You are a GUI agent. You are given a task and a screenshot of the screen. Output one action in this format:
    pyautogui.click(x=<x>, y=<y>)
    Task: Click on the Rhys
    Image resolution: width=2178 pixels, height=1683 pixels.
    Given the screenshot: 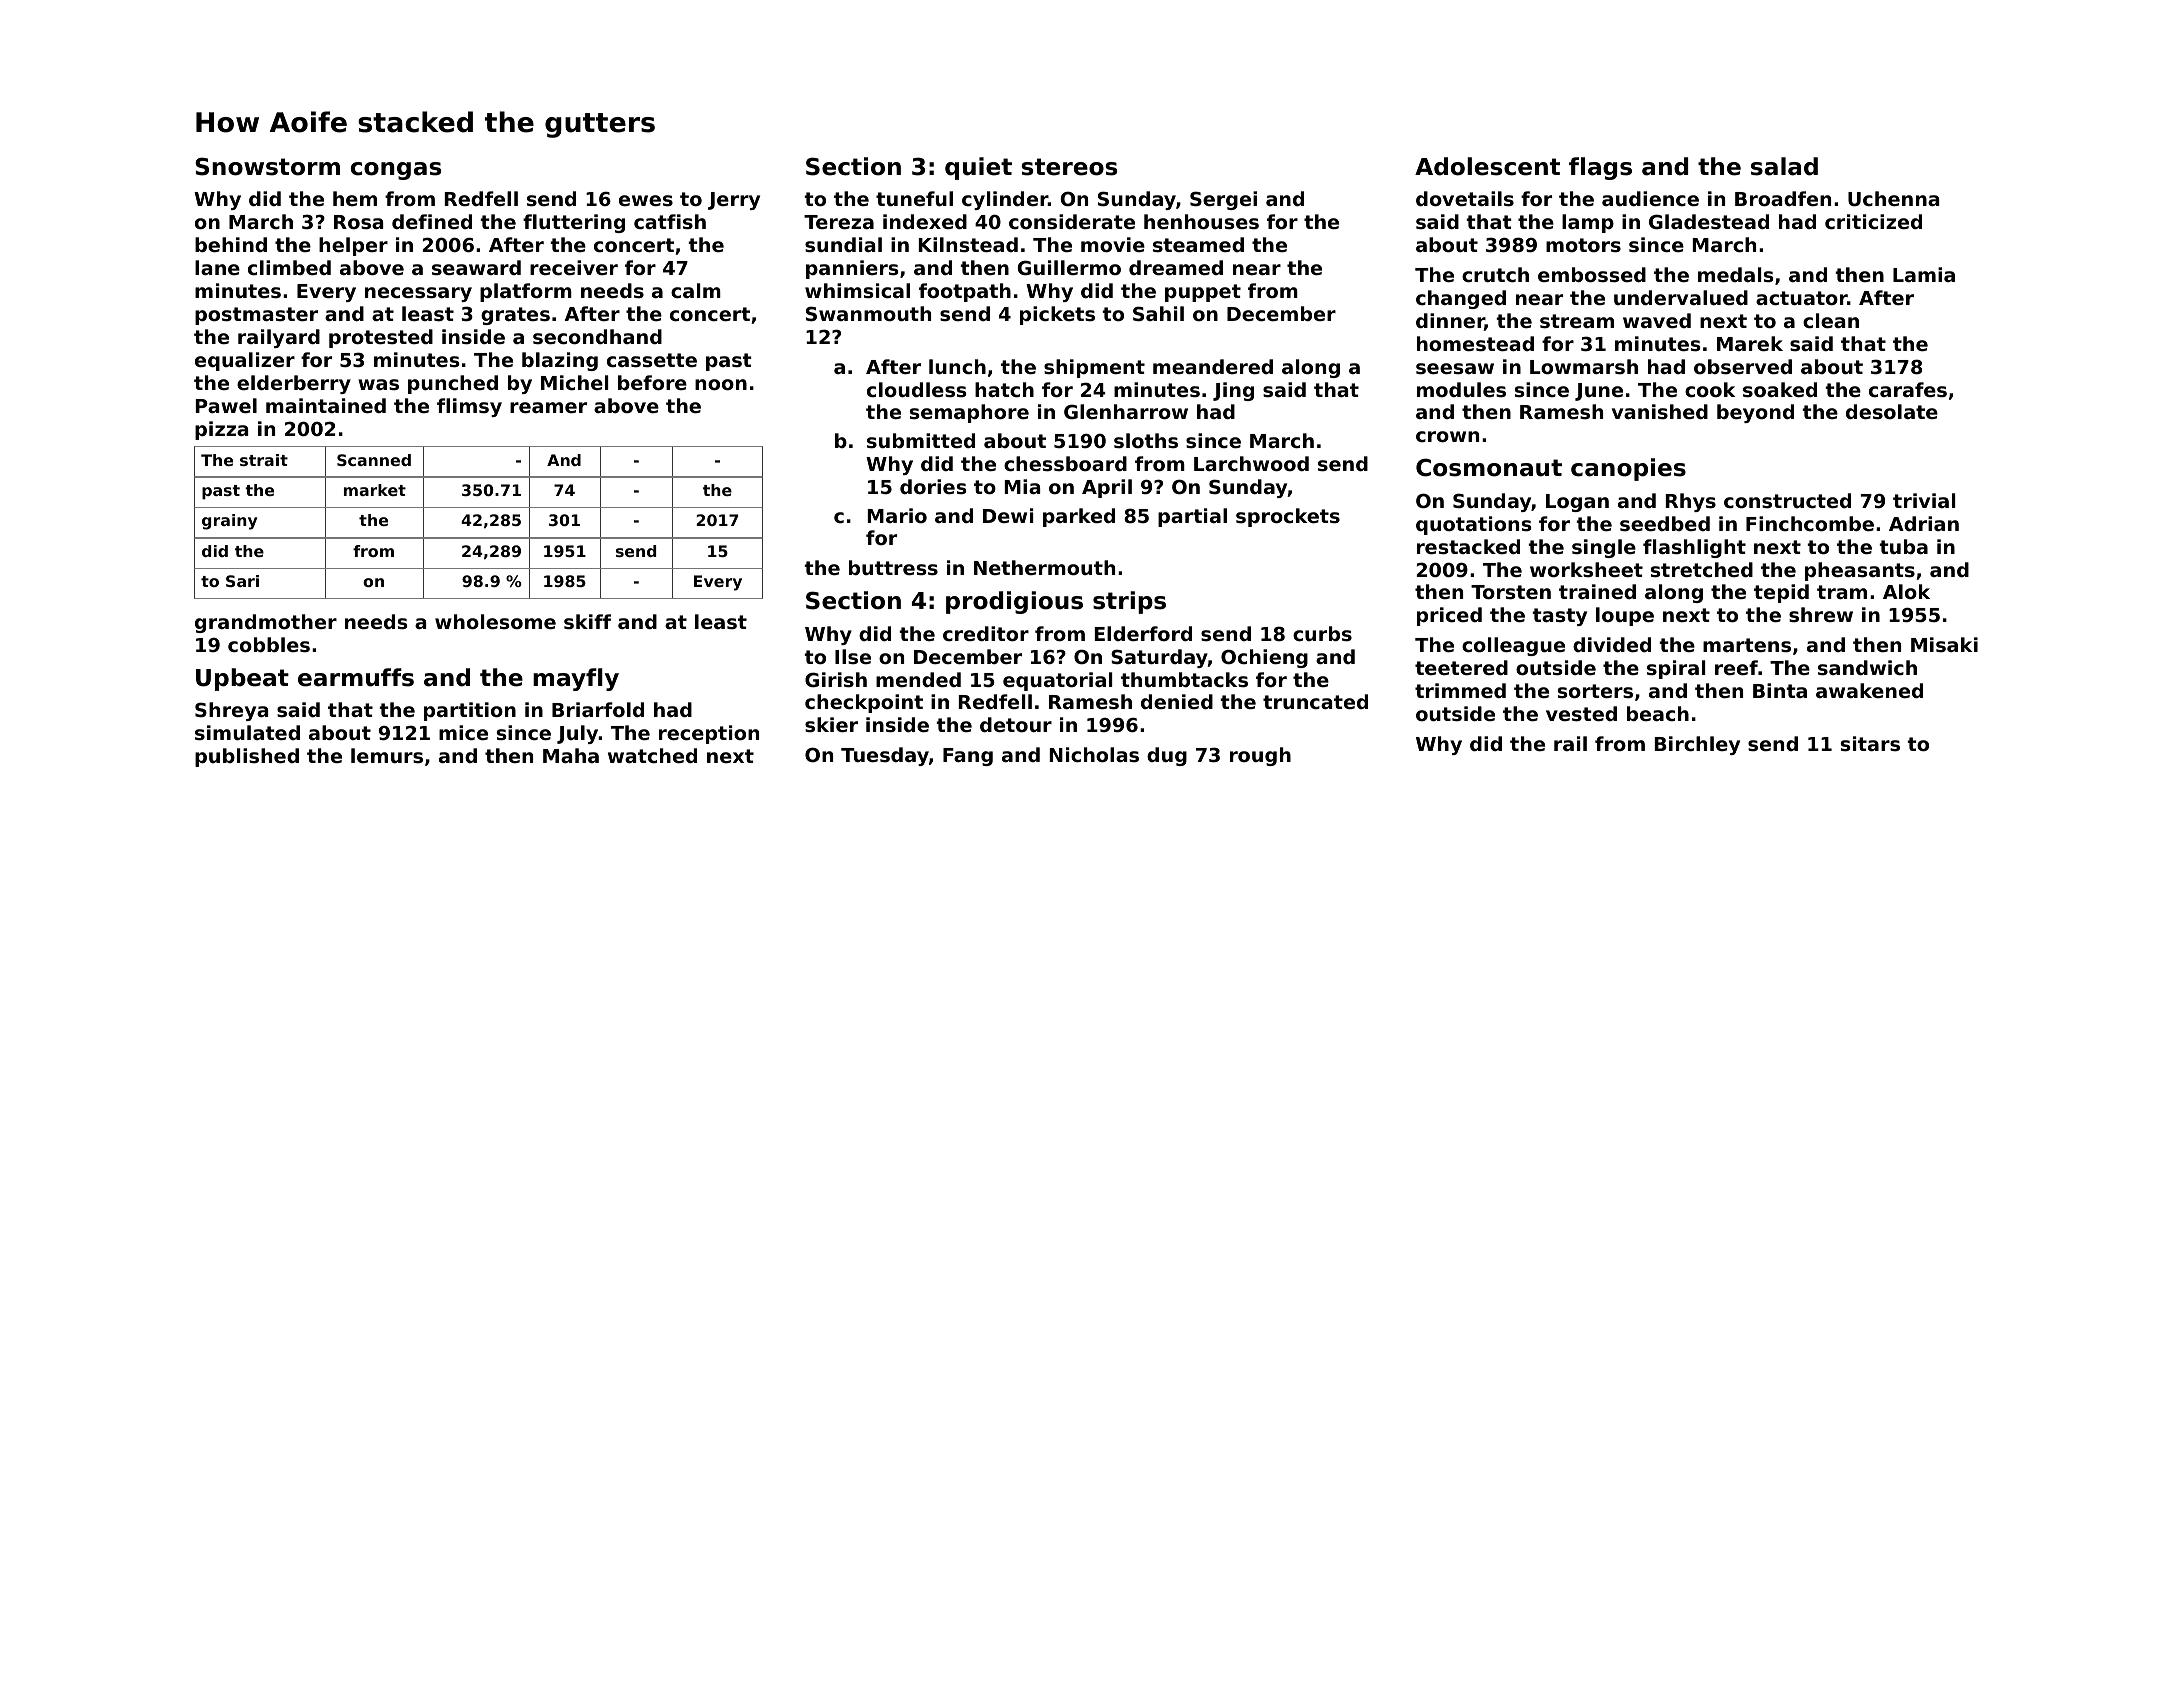 What is the action you would take?
    pyautogui.click(x=1691, y=502)
